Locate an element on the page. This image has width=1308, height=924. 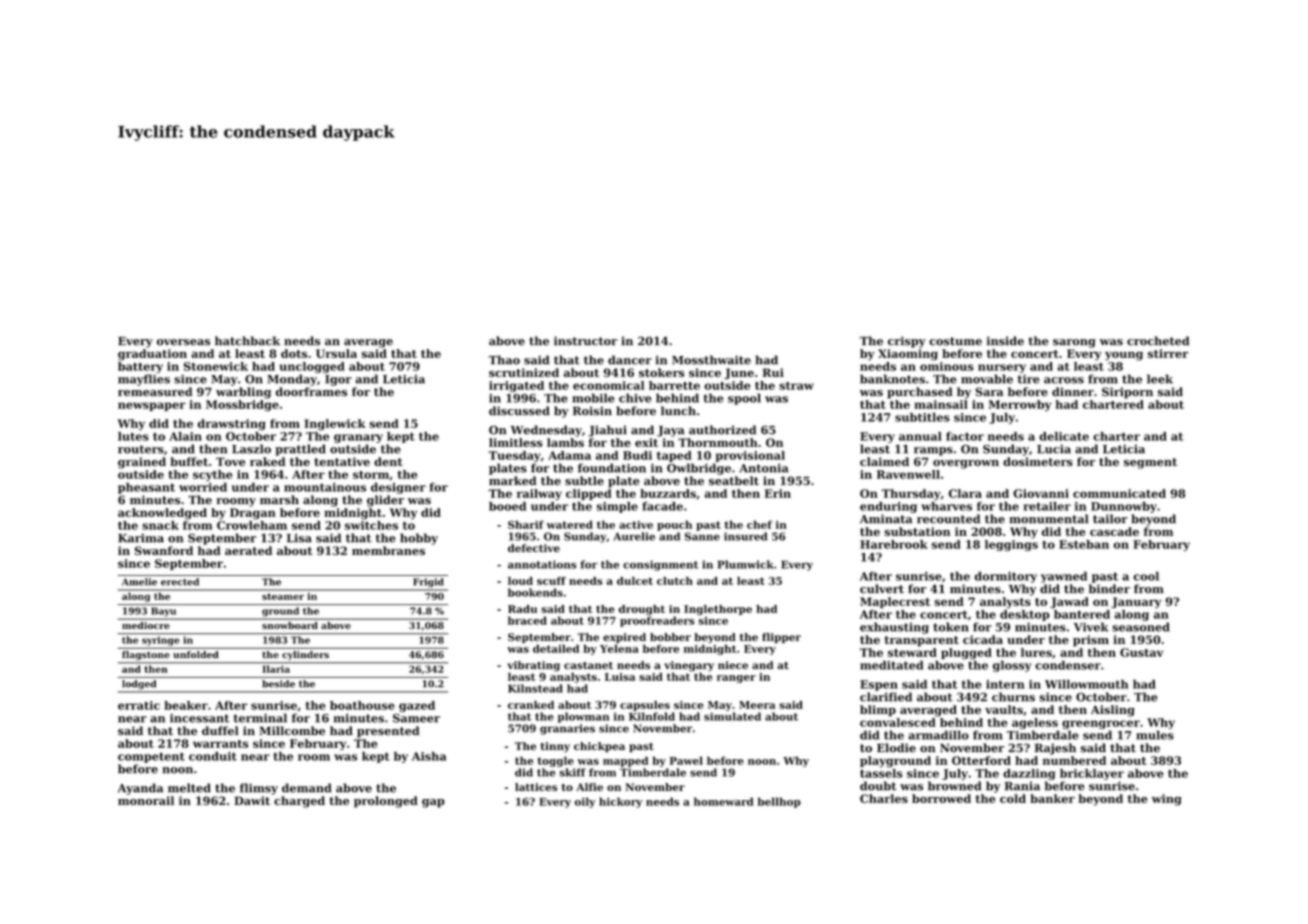
newspaper is located at coordinates (152, 406).
